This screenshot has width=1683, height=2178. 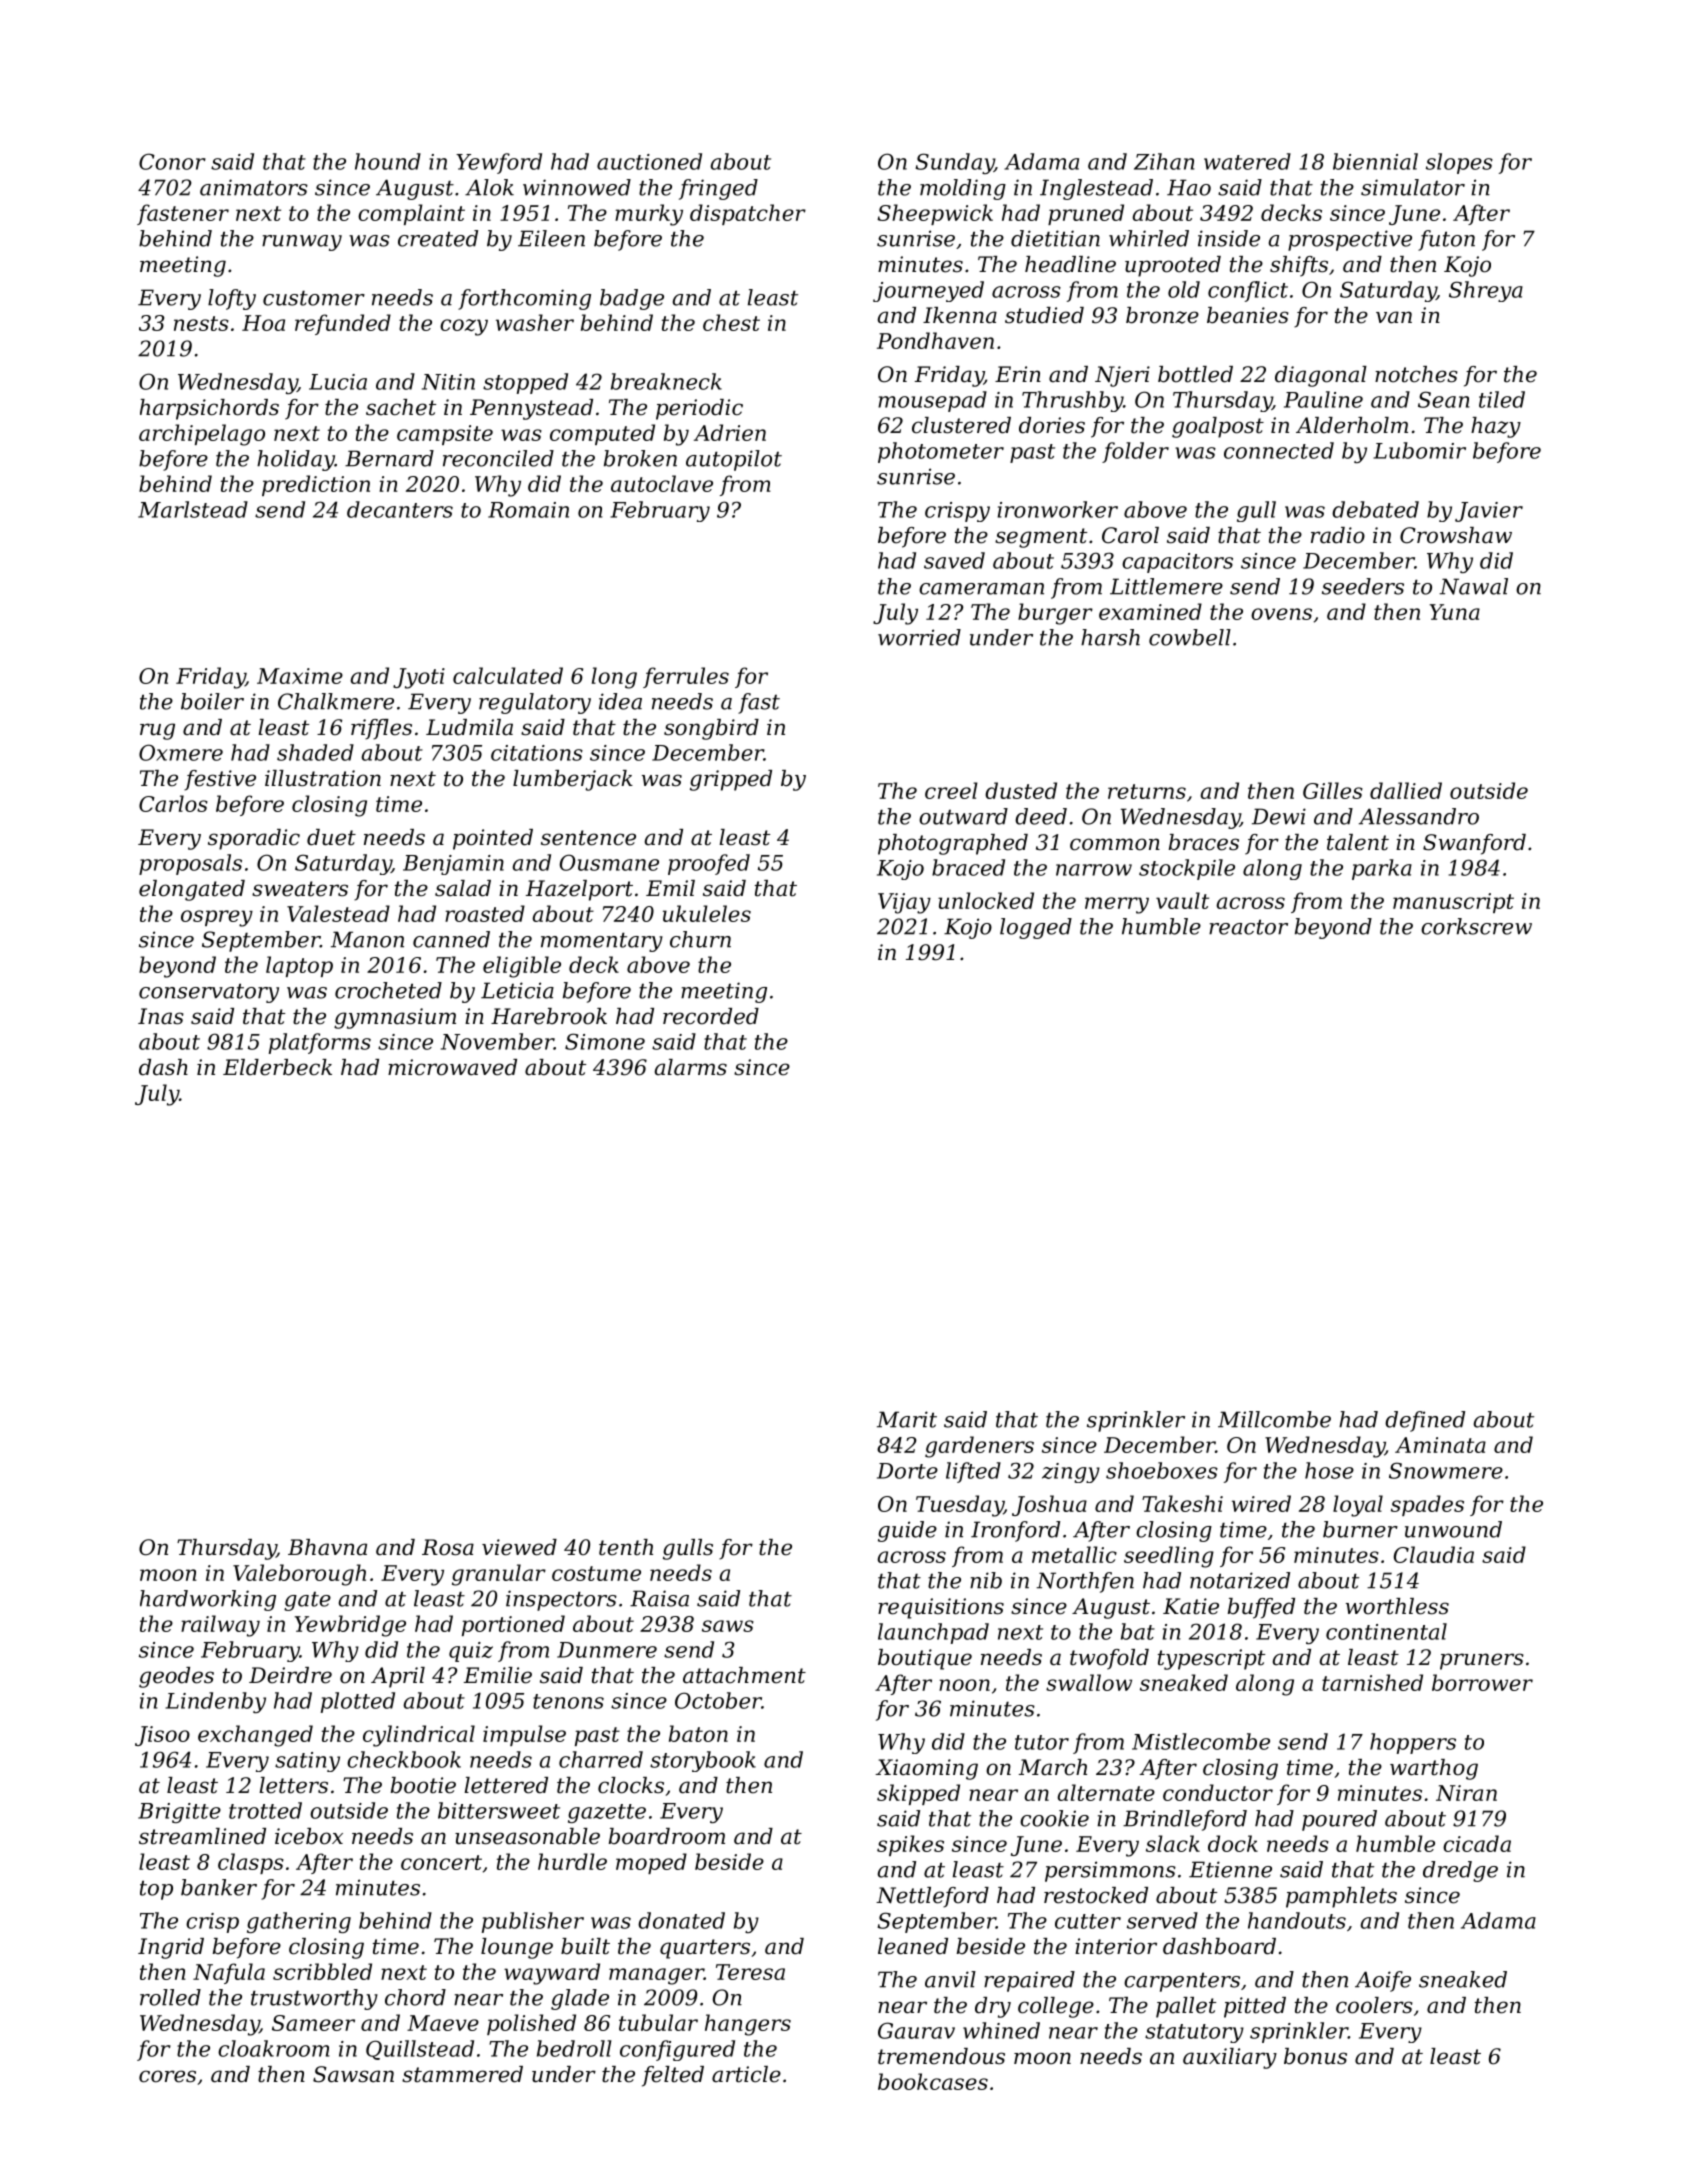 What do you see at coordinates (711, 1016) in the screenshot?
I see `recorded` at bounding box center [711, 1016].
